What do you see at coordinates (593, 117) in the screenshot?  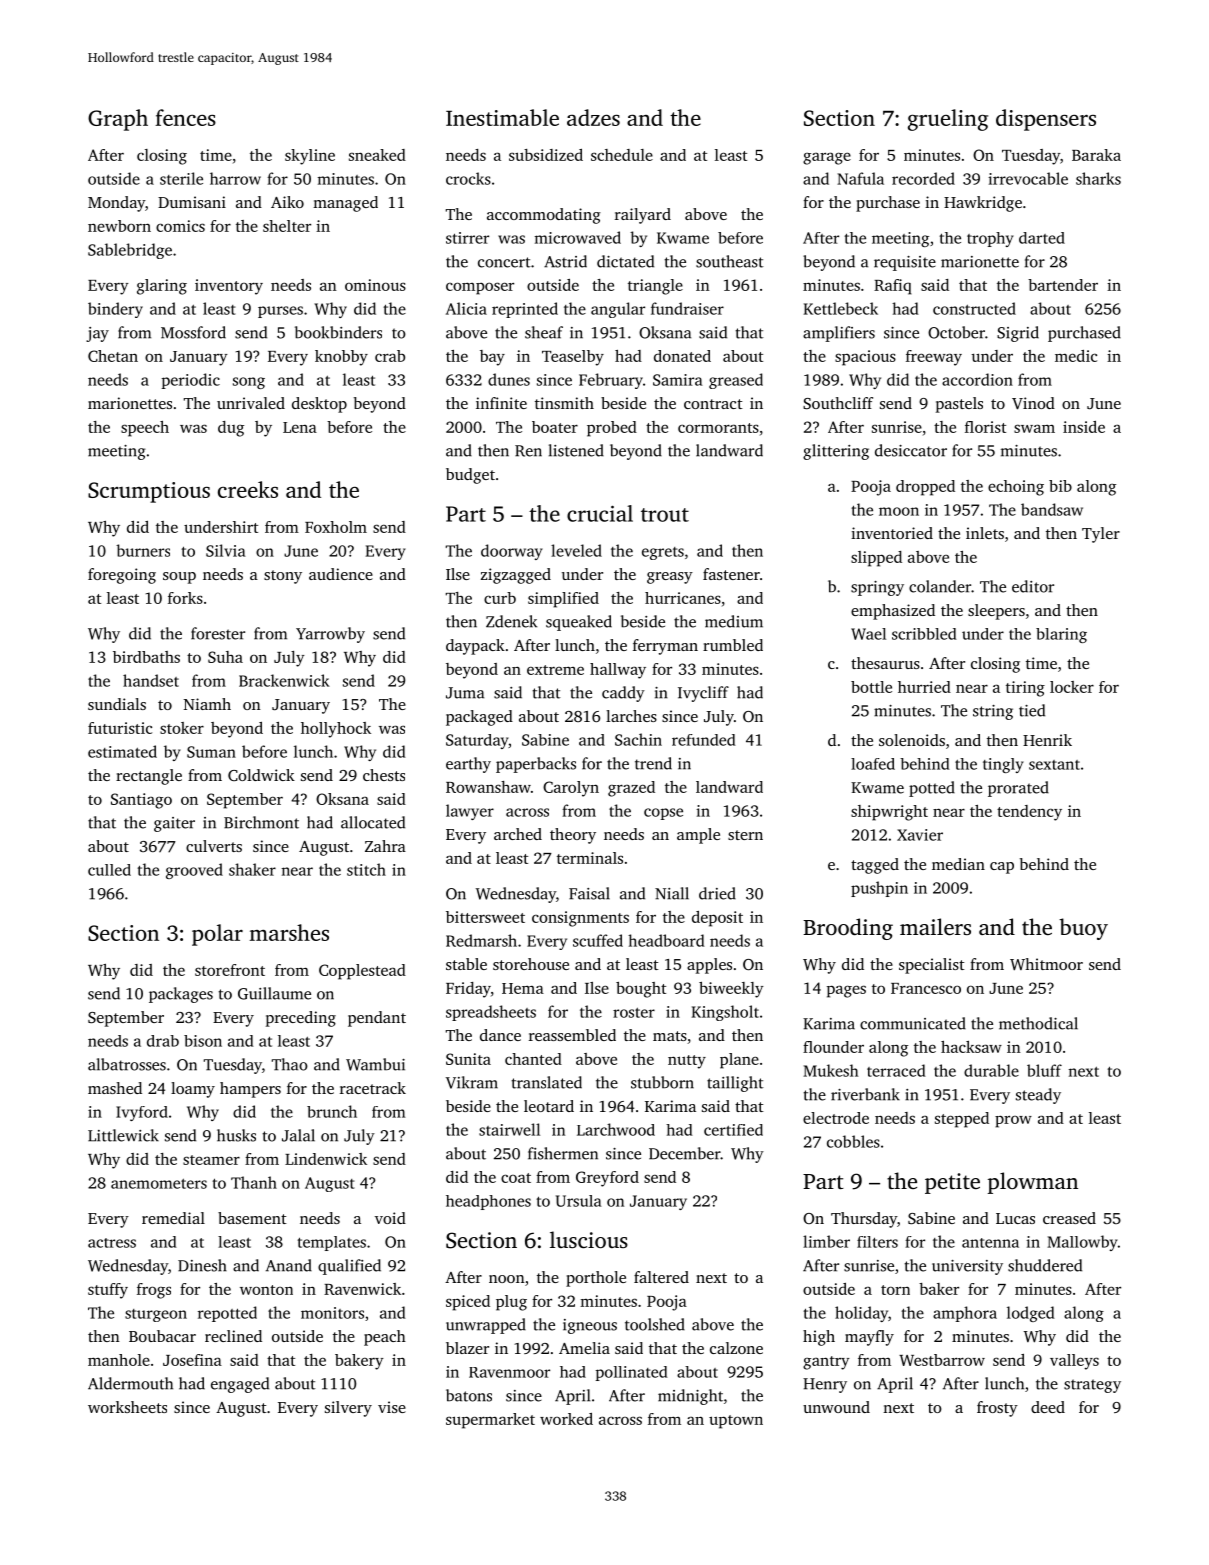 I see `adzes` at bounding box center [593, 117].
